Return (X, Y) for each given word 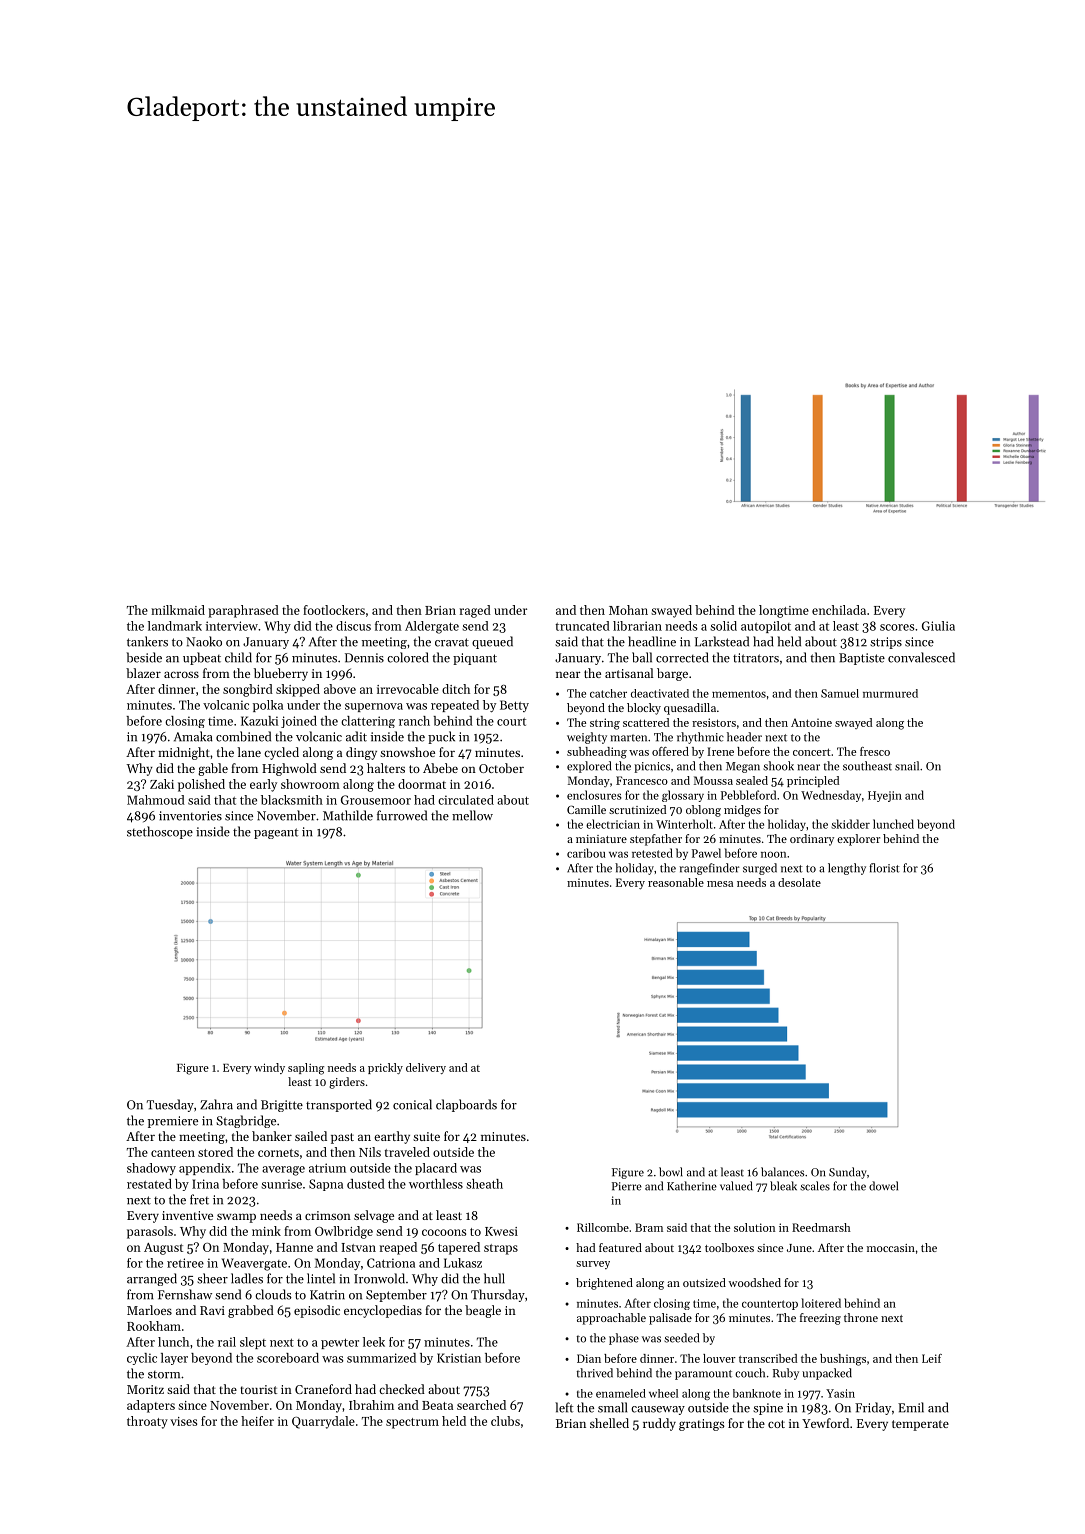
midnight (184, 753)
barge (672, 674)
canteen (173, 1153)
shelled (609, 1423)
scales (815, 1186)
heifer (257, 1421)
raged (475, 611)
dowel (883, 1186)
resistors (714, 722)
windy (269, 1068)
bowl (671, 1172)
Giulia (938, 626)
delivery (426, 1068)
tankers (147, 641)
